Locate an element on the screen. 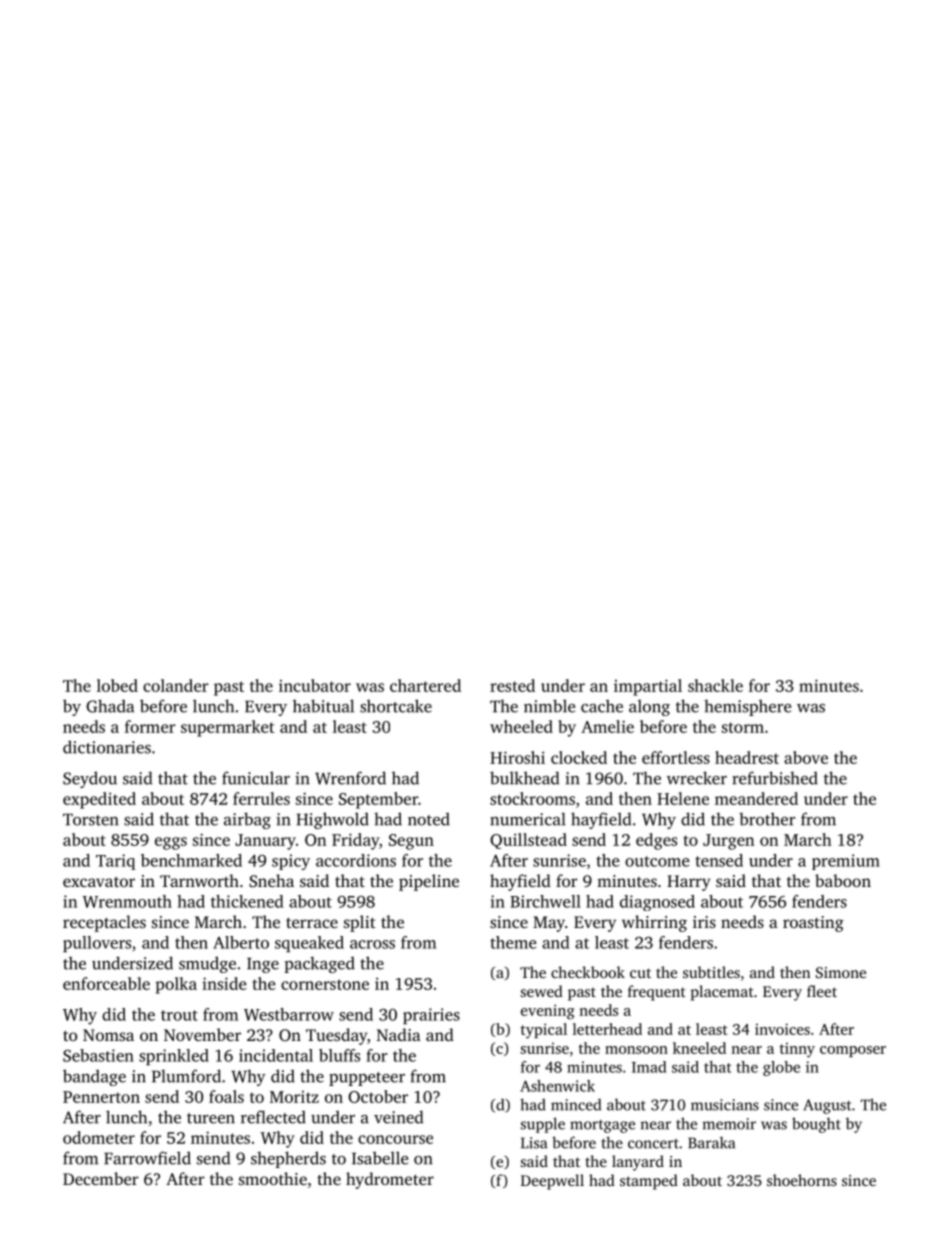 The width and height of the screenshot is (952, 1233). December is located at coordinates (101, 1178).
